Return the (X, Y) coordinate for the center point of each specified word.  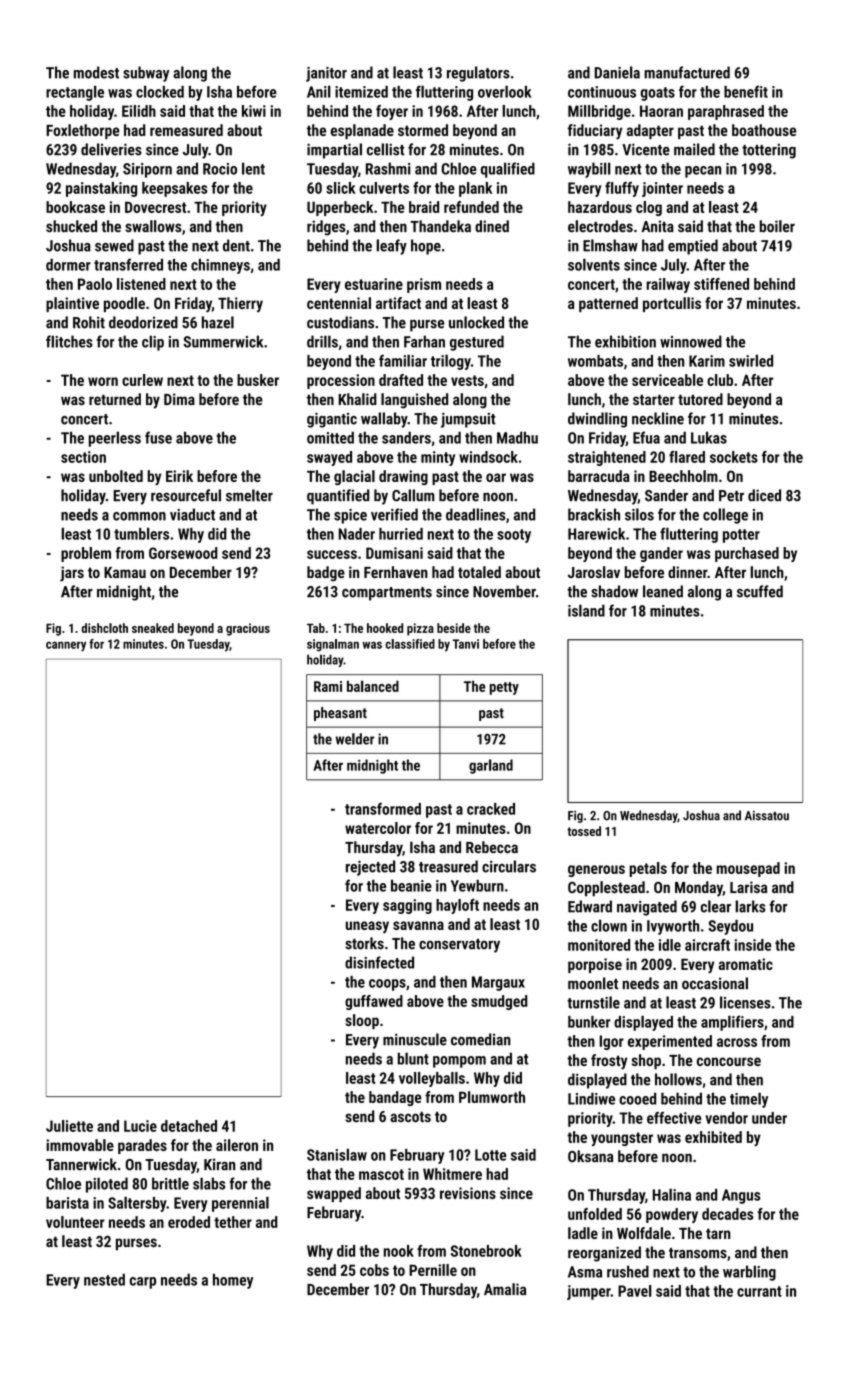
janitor (326, 74)
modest (96, 72)
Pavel (635, 1291)
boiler (777, 226)
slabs (209, 1183)
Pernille (433, 1270)
